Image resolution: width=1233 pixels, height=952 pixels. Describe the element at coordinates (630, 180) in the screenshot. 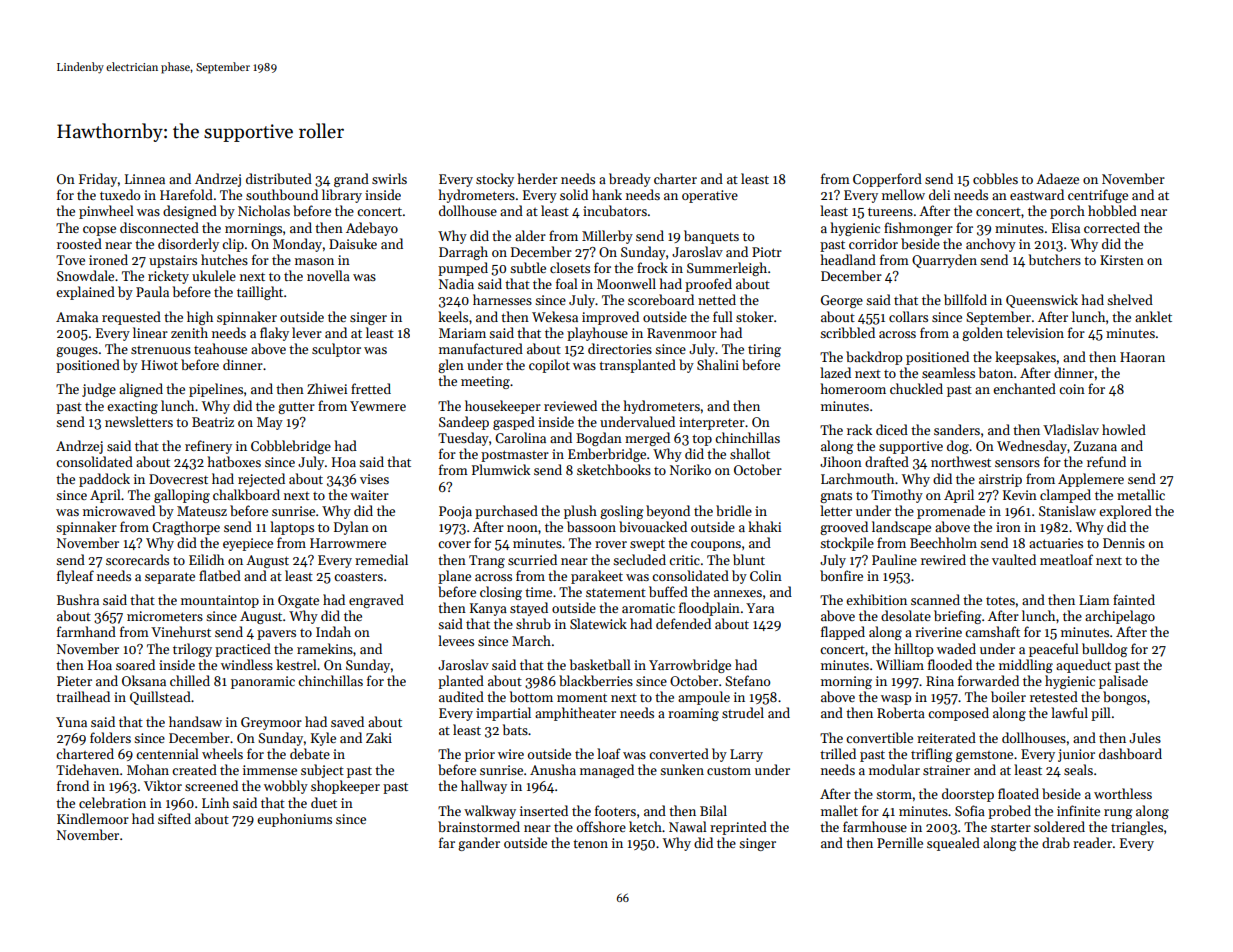

I see `bready` at that location.
